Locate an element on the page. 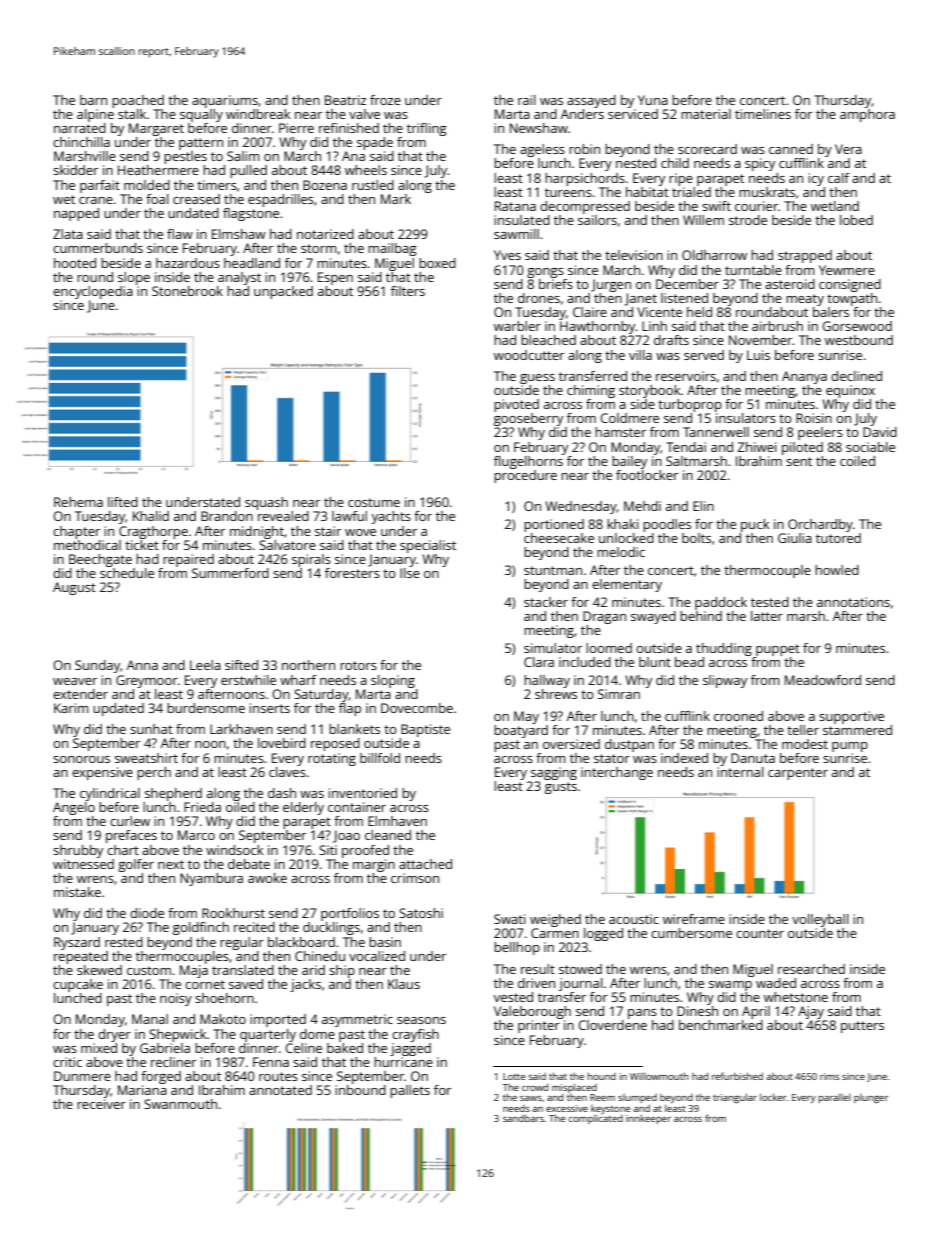 This document has width=952, height=1233. Newshaw is located at coordinates (539, 128).
